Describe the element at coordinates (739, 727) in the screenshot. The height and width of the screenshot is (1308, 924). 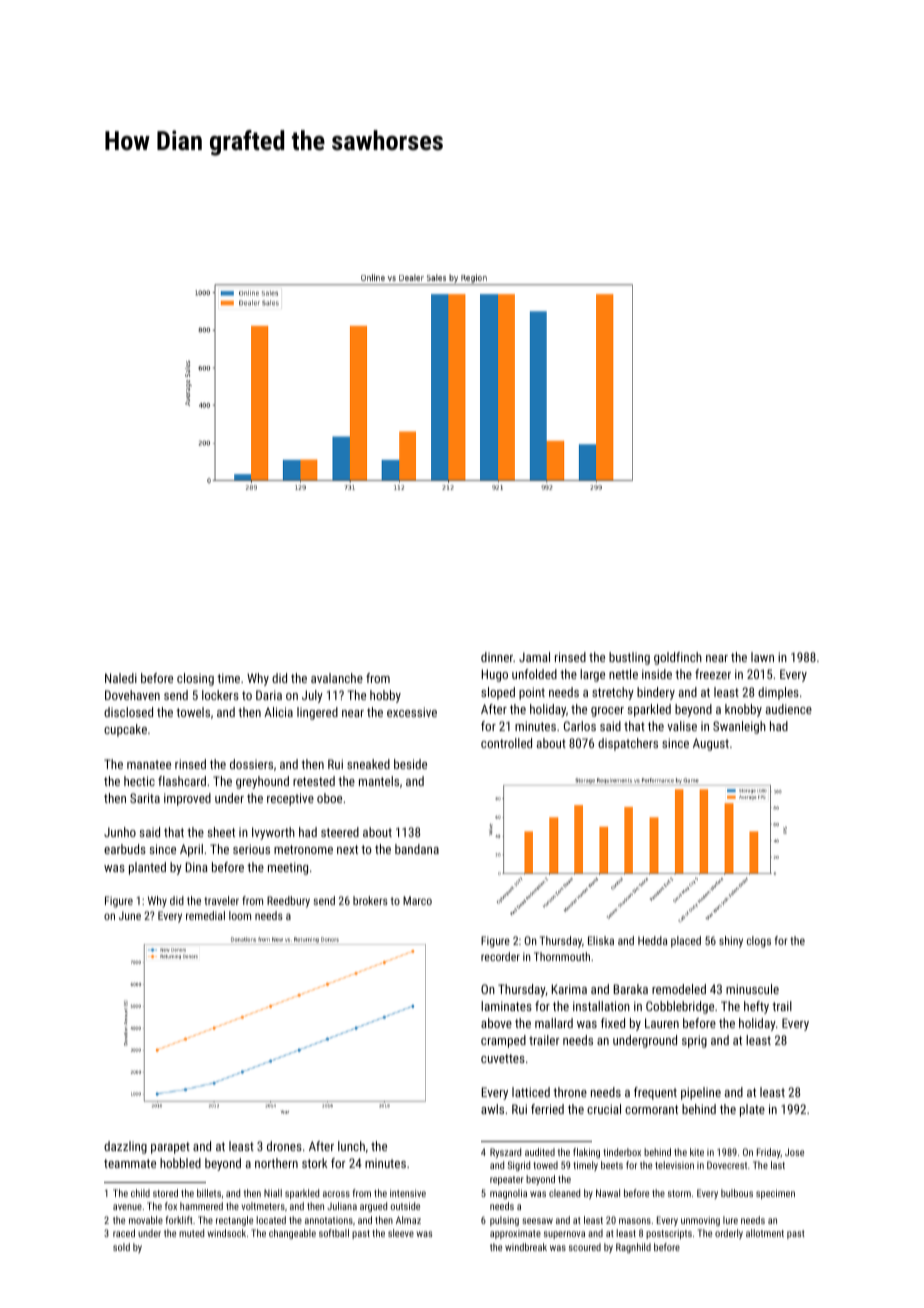
I see `Swanleigh` at that location.
